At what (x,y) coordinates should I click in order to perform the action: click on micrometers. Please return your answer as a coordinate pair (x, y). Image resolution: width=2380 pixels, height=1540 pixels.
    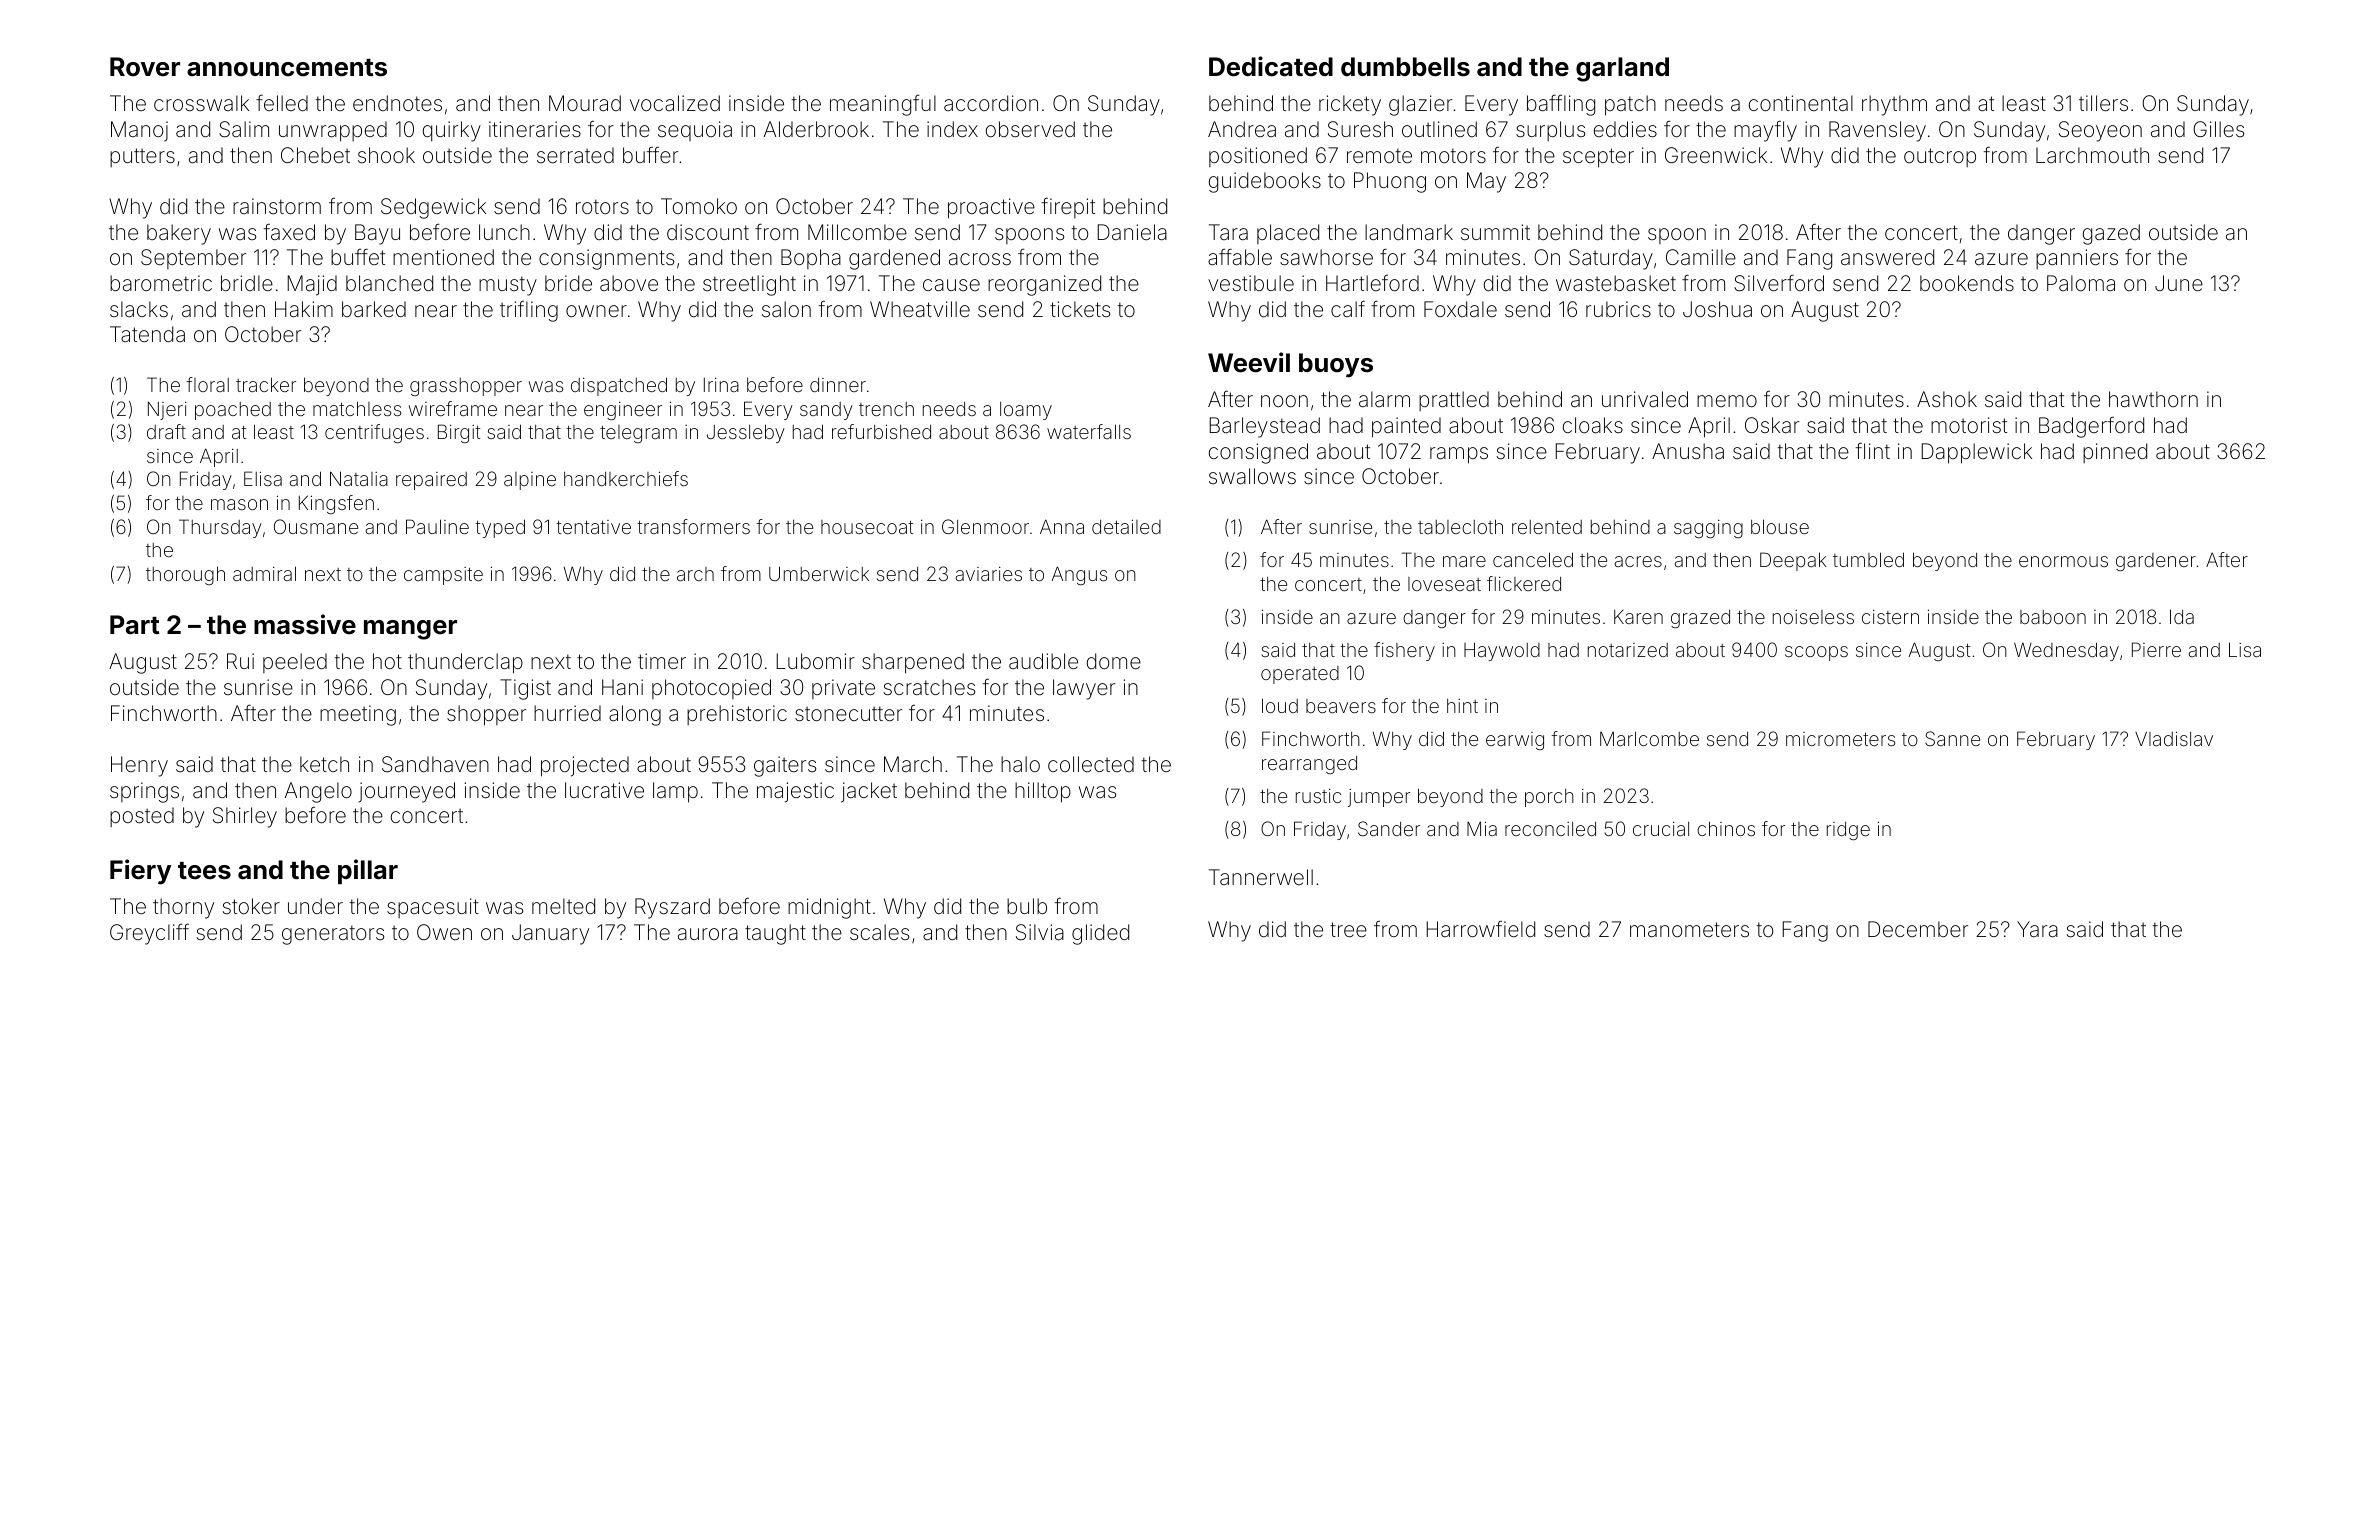
    Looking at the image, I should click on (1840, 739).
